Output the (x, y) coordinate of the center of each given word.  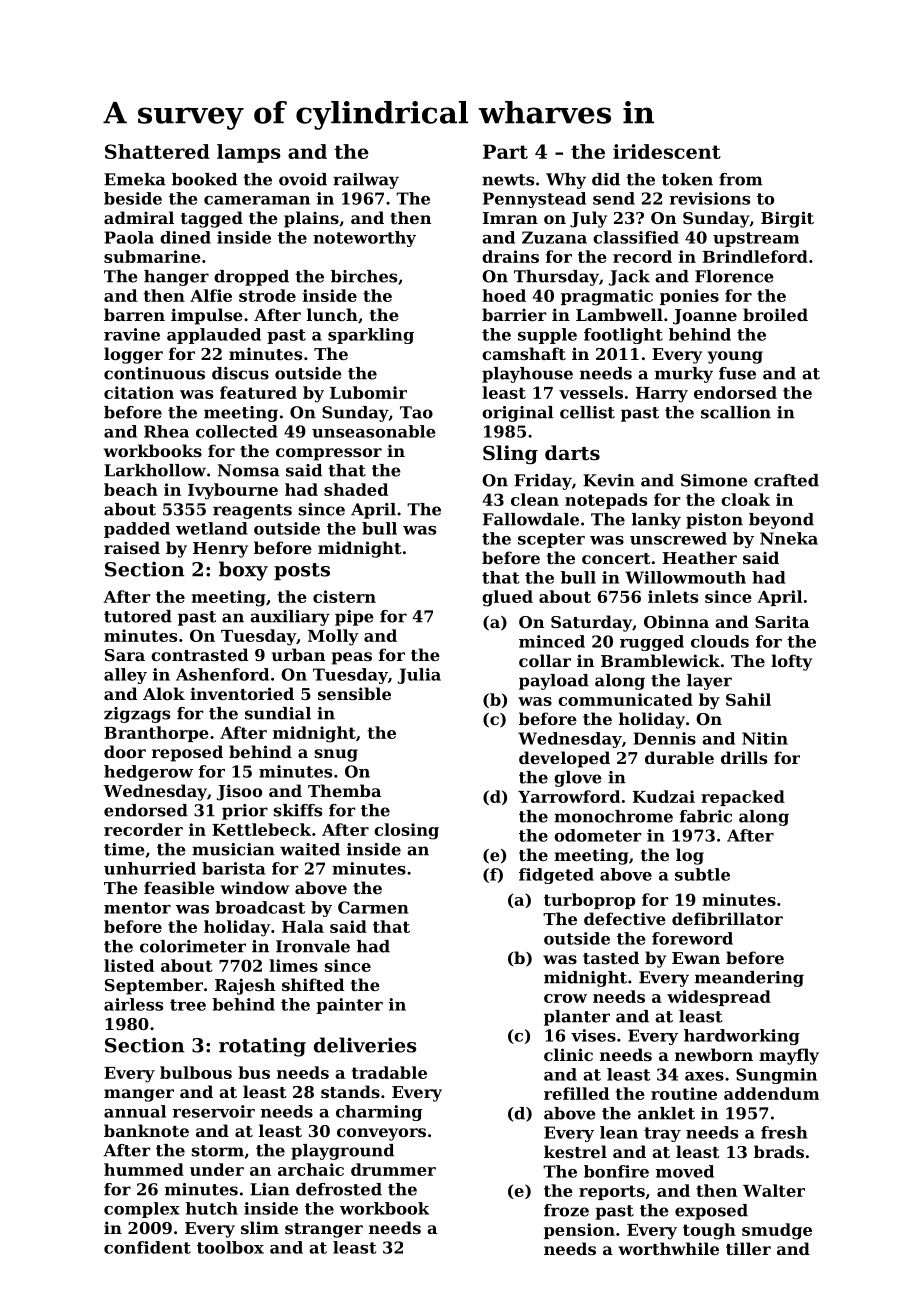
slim (260, 1227)
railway (366, 181)
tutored (138, 616)
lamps (248, 153)
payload (554, 682)
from (741, 179)
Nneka (789, 538)
